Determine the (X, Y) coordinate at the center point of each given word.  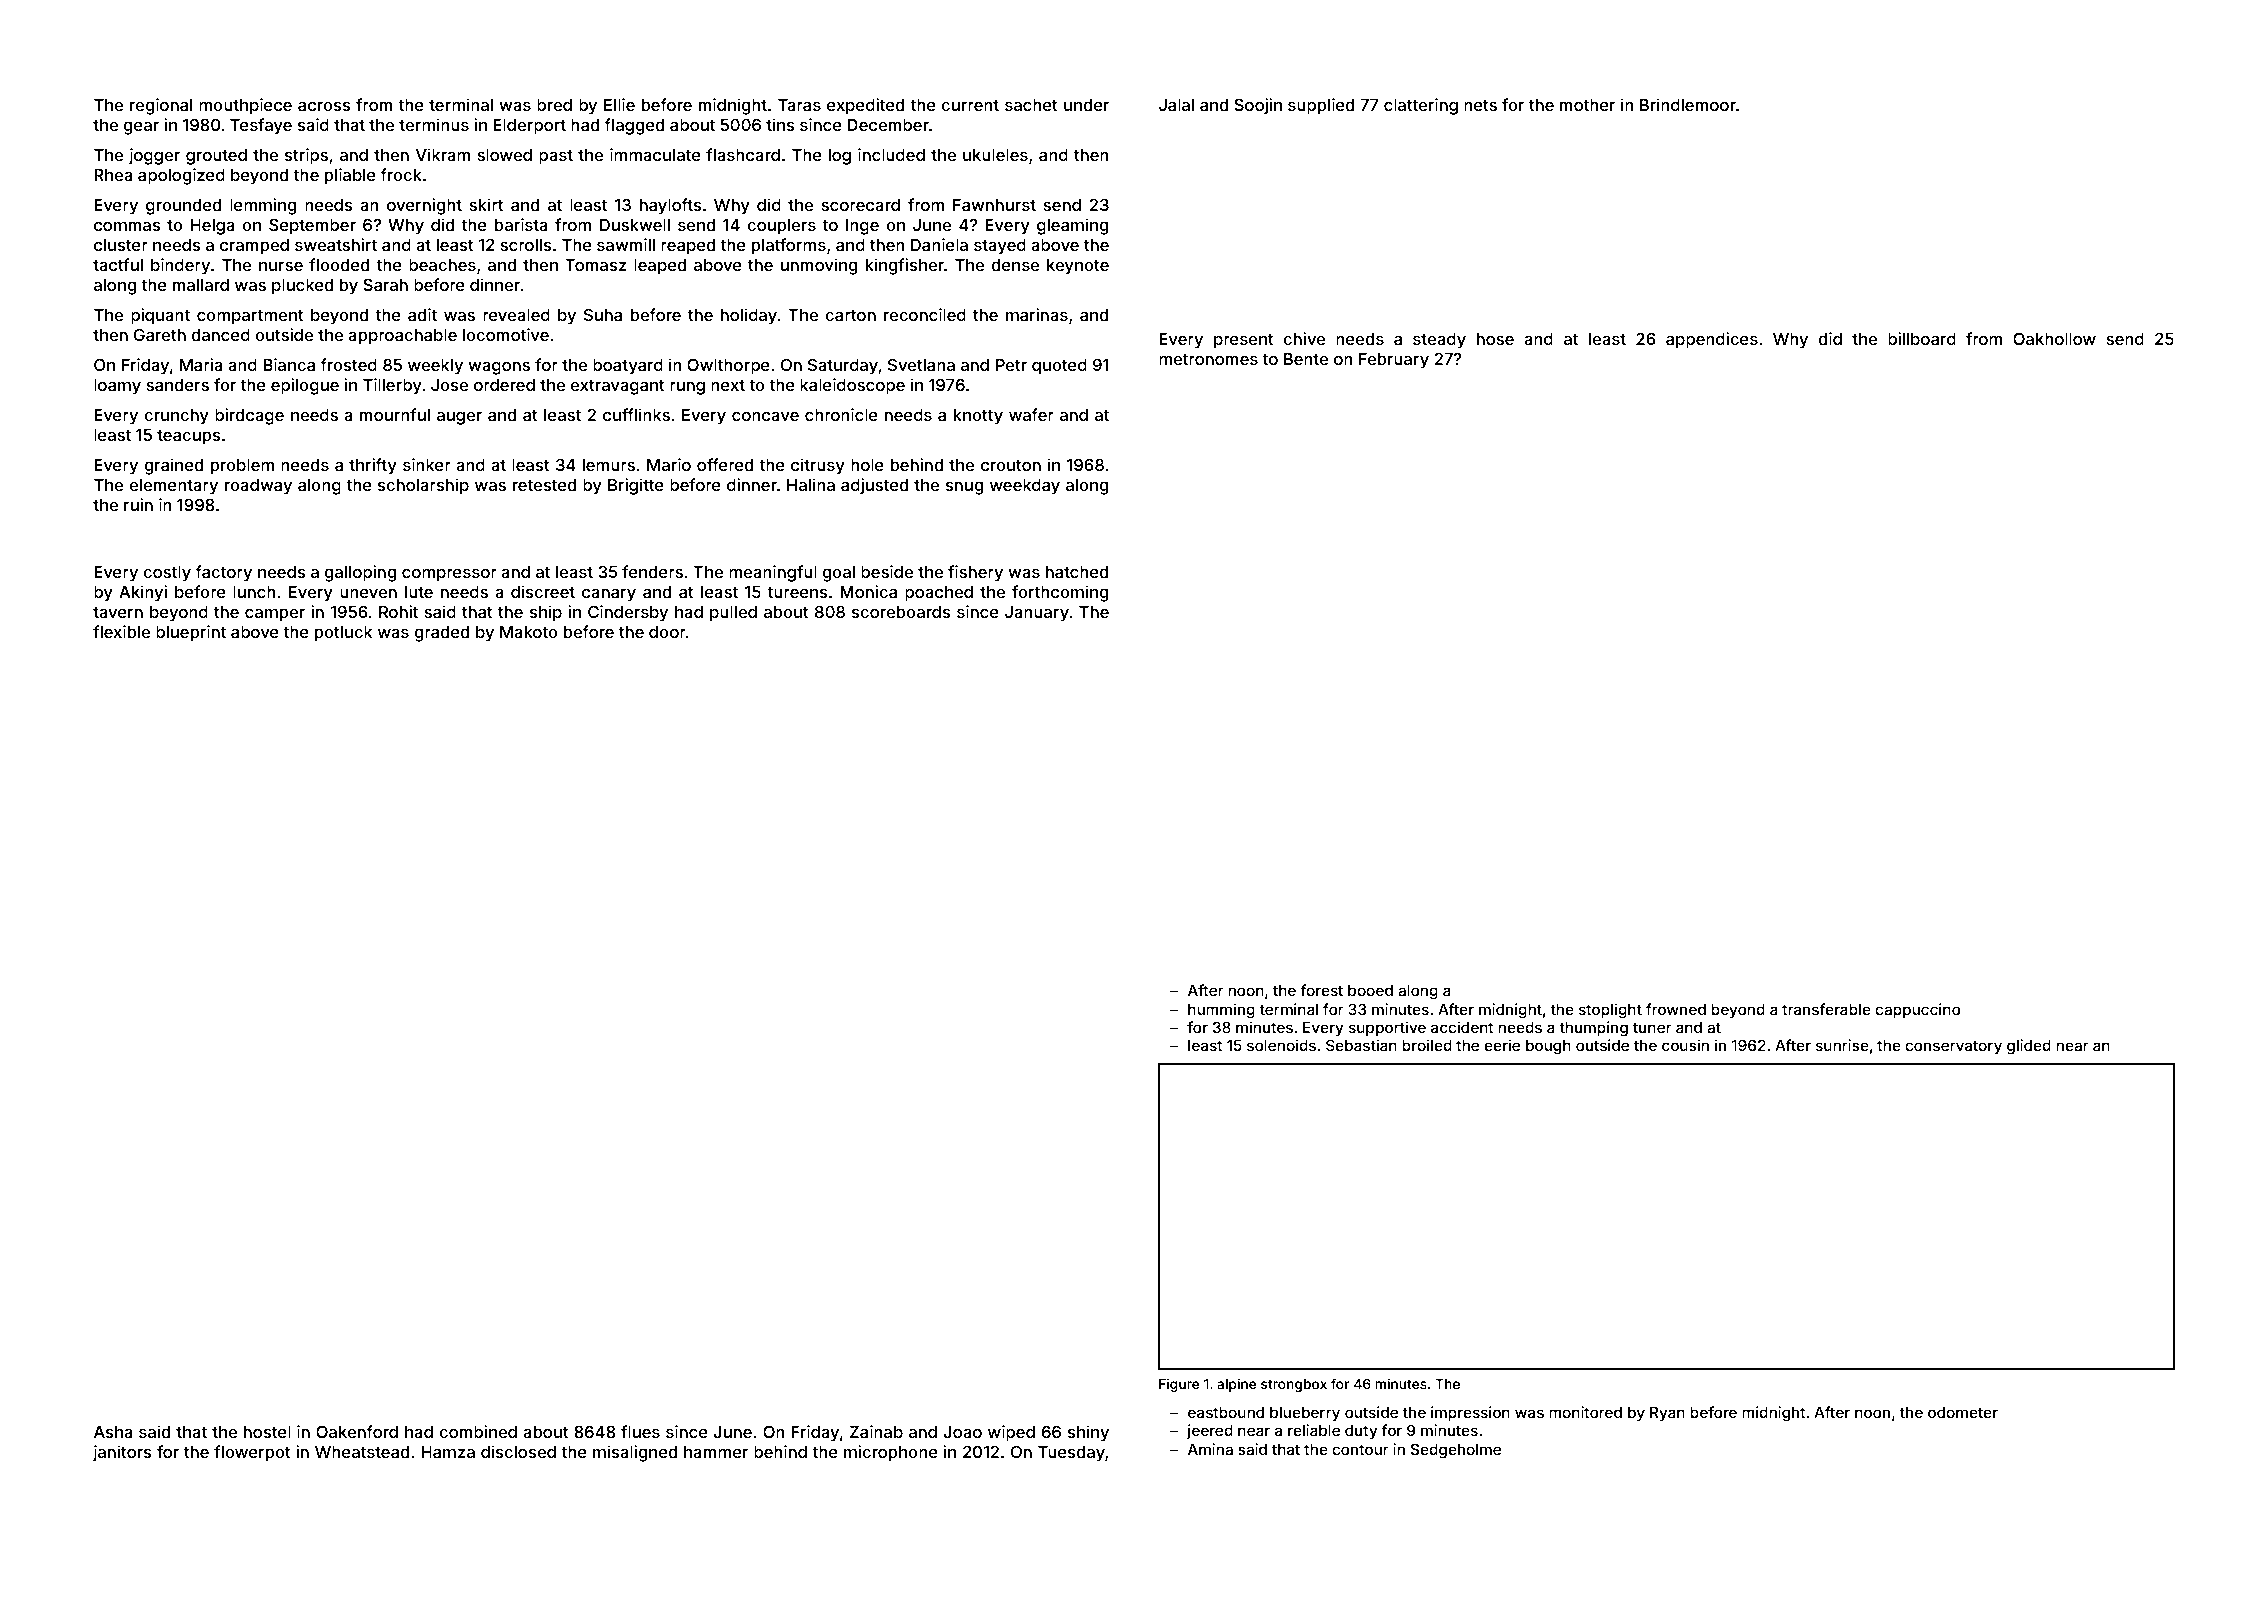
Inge (862, 227)
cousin (1685, 1045)
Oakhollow (2054, 338)
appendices (1712, 340)
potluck (343, 634)
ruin (138, 504)
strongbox (1294, 1385)
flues (640, 1431)
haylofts (671, 206)
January (1037, 614)
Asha (113, 1432)
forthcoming (1060, 593)
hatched (1077, 572)
